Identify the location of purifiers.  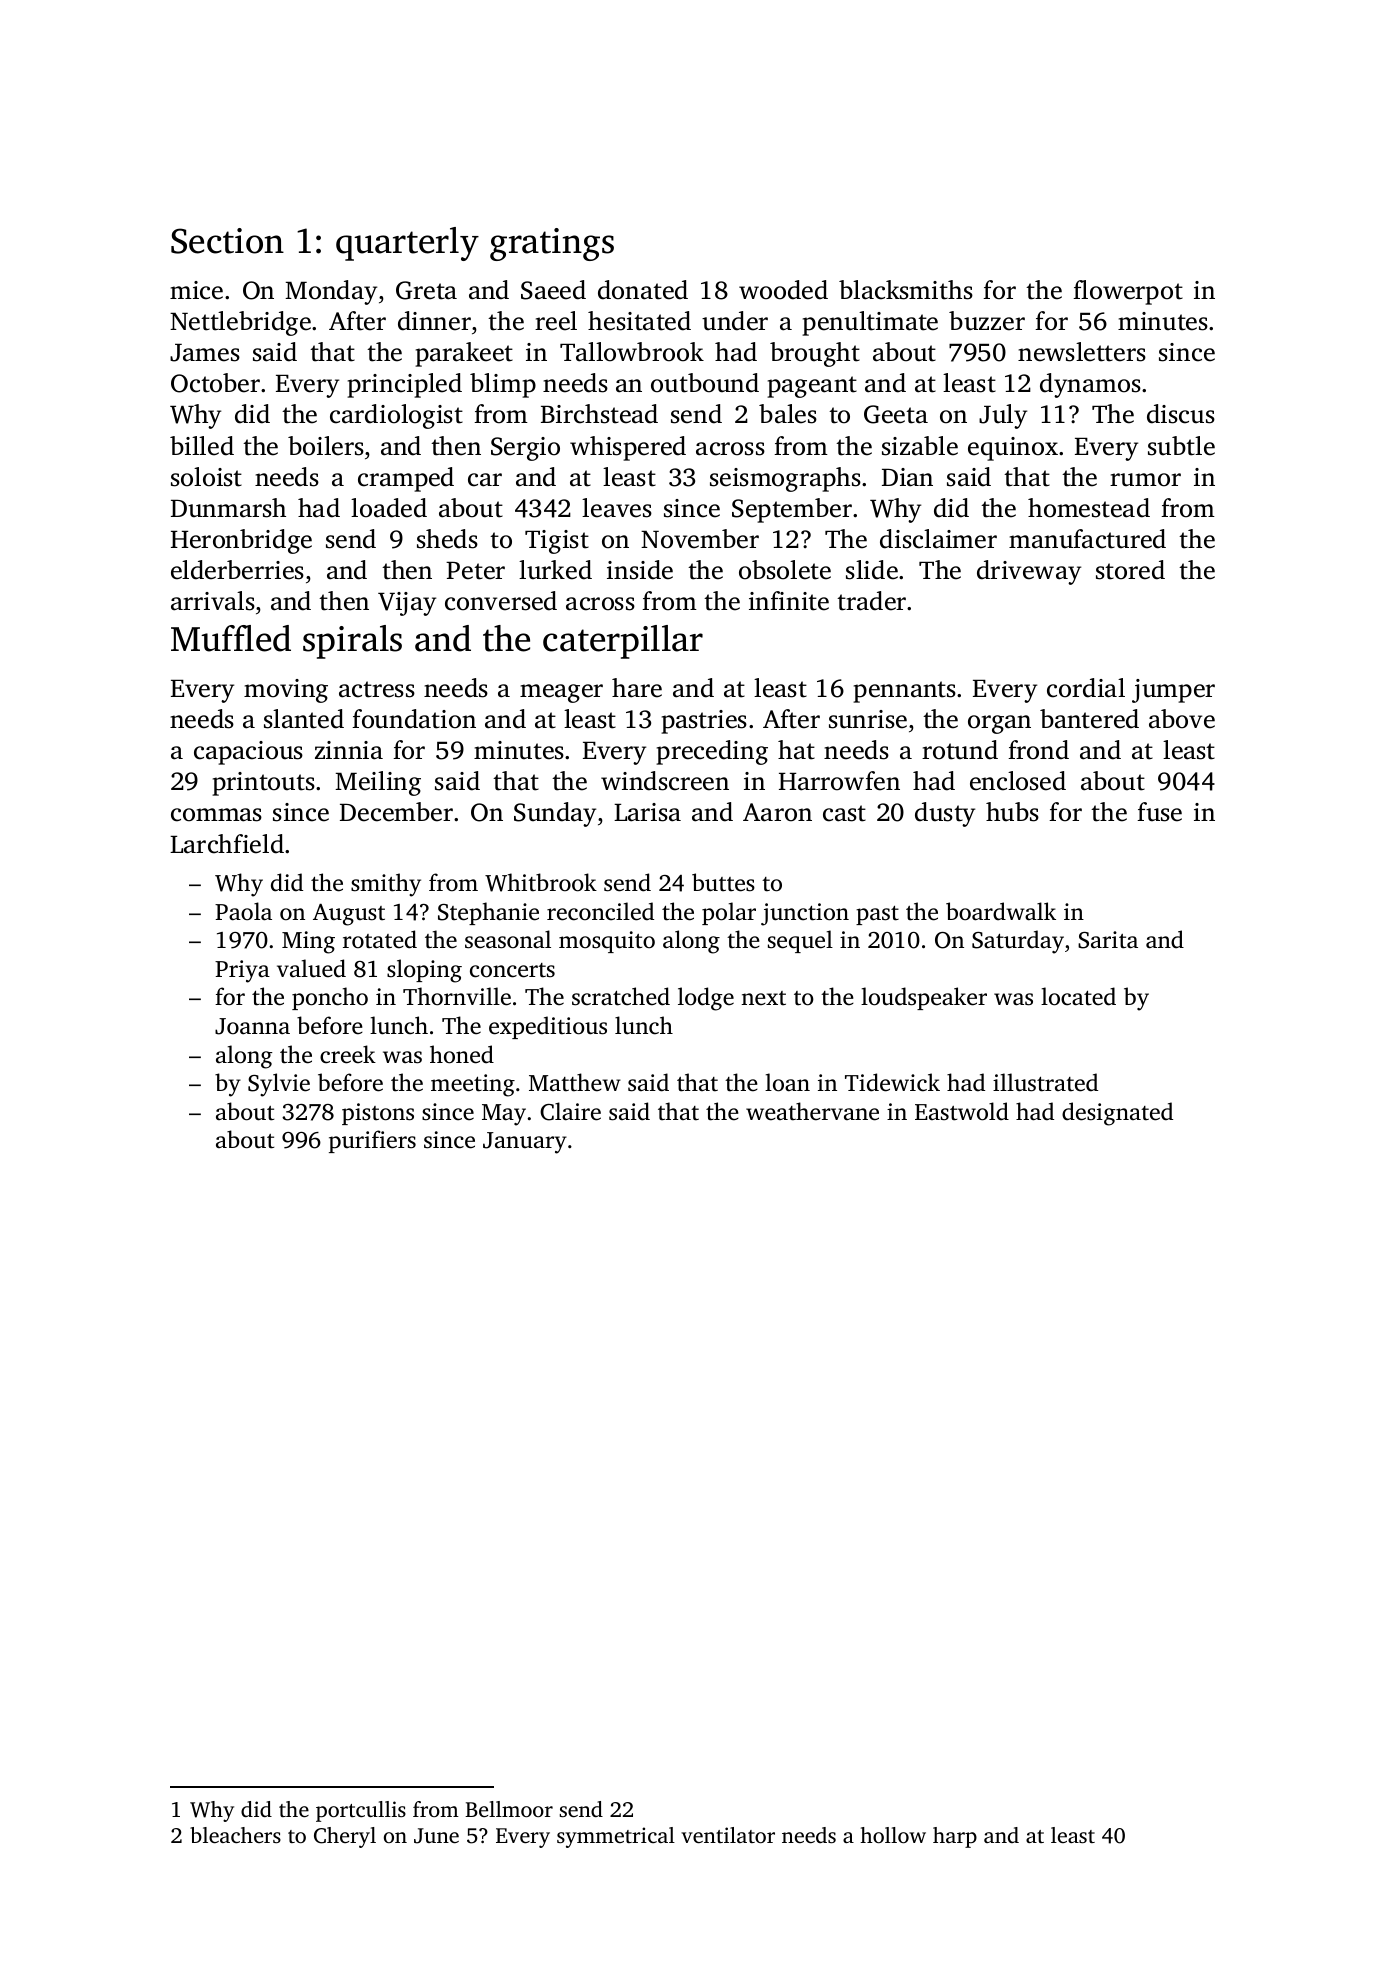
(372, 1141).
